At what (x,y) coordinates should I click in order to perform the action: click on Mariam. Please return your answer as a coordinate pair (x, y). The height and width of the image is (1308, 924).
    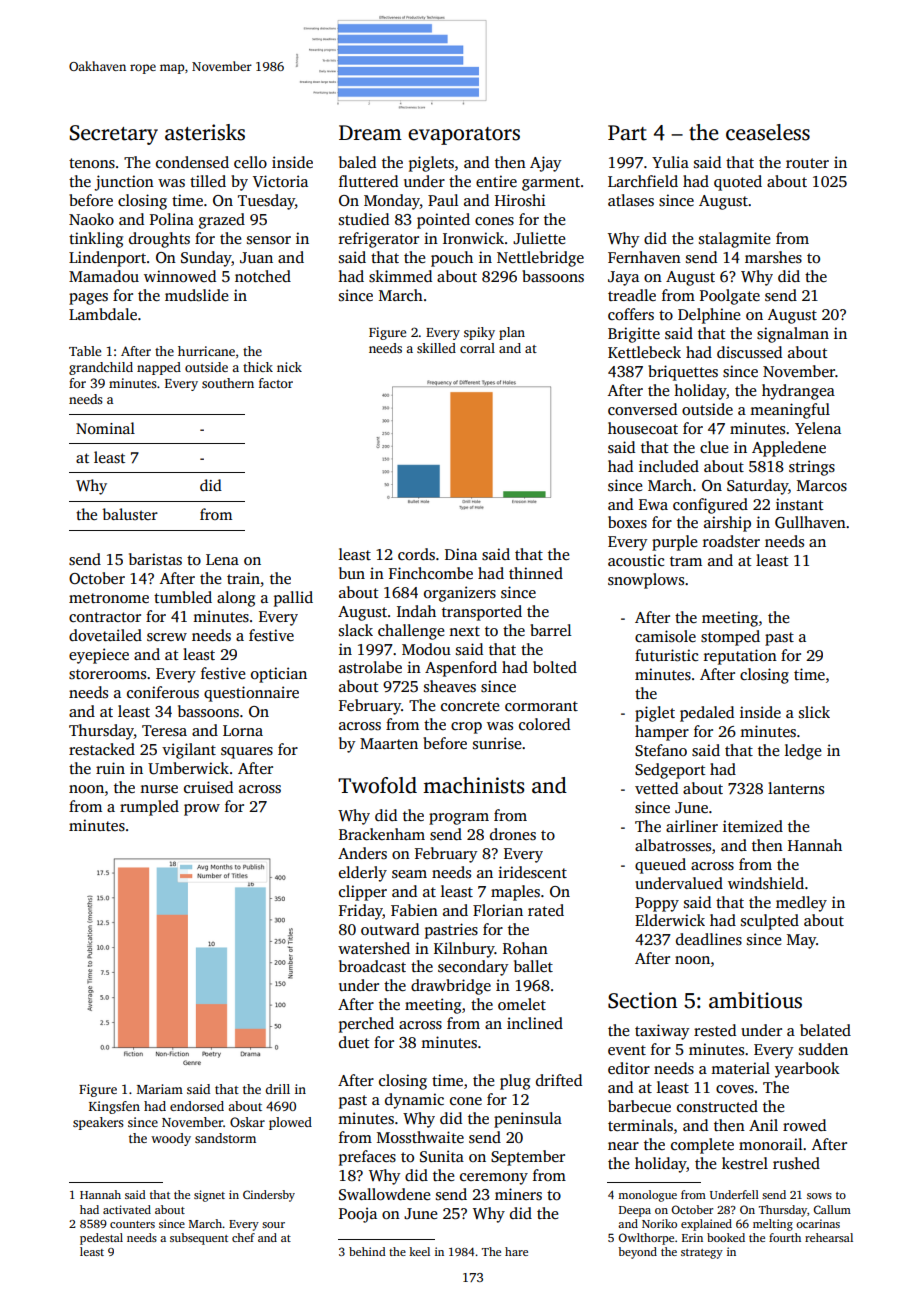
    Looking at the image, I should click on (160, 1089).
